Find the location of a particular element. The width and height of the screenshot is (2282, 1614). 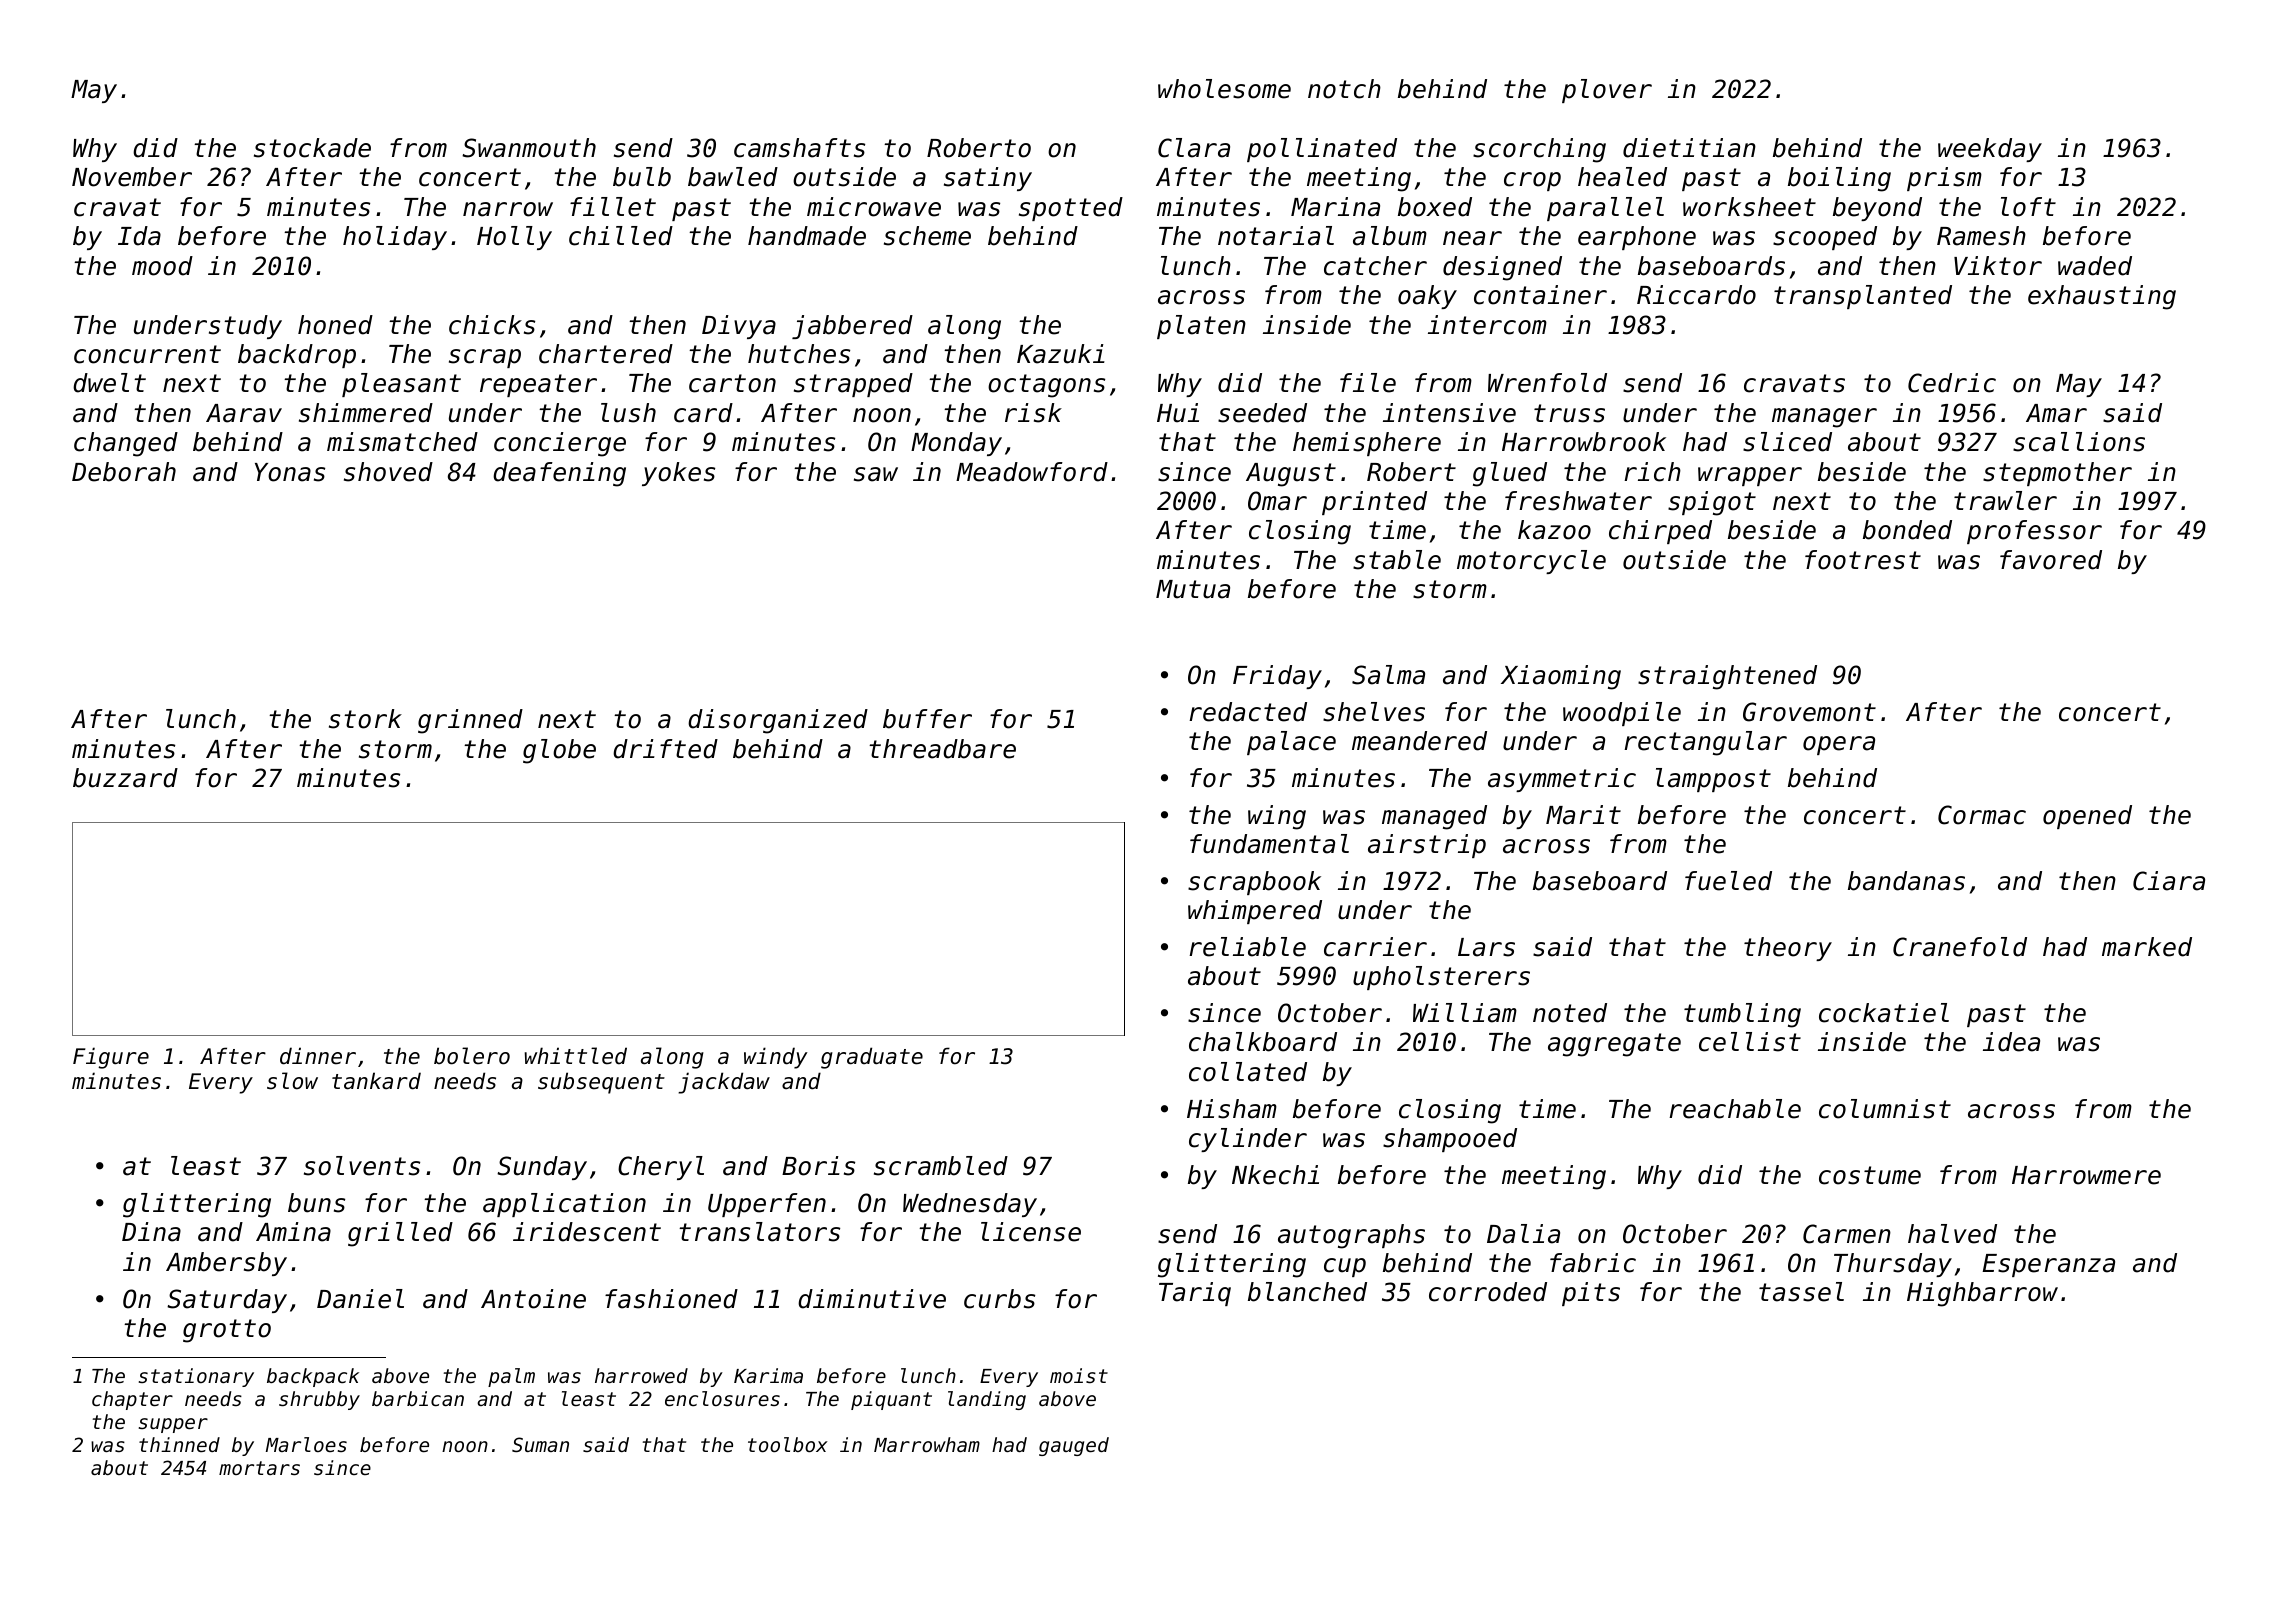

Swanmouth is located at coordinates (529, 148).
